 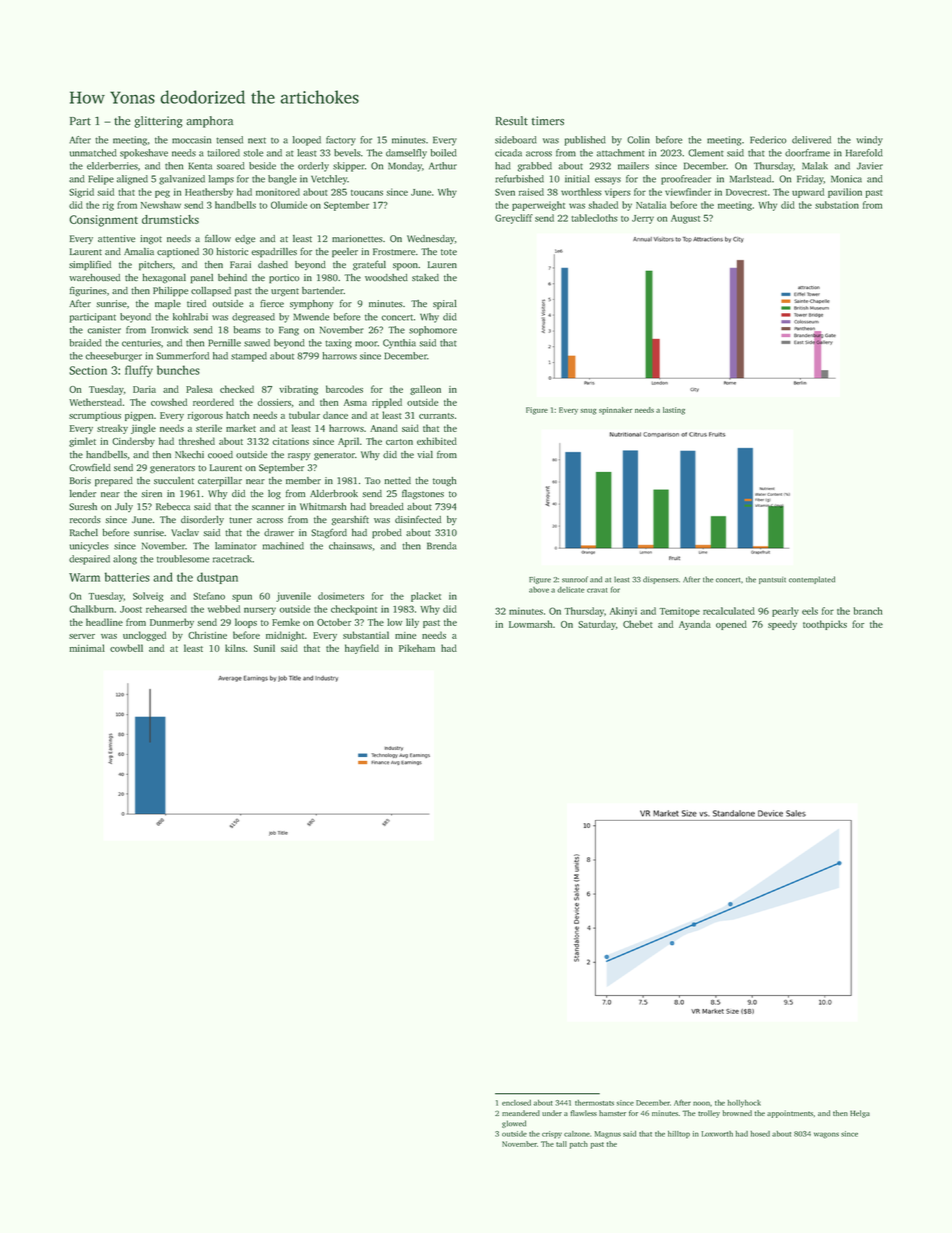 What do you see at coordinates (674, 411) in the screenshot?
I see `lasting` at bounding box center [674, 411].
